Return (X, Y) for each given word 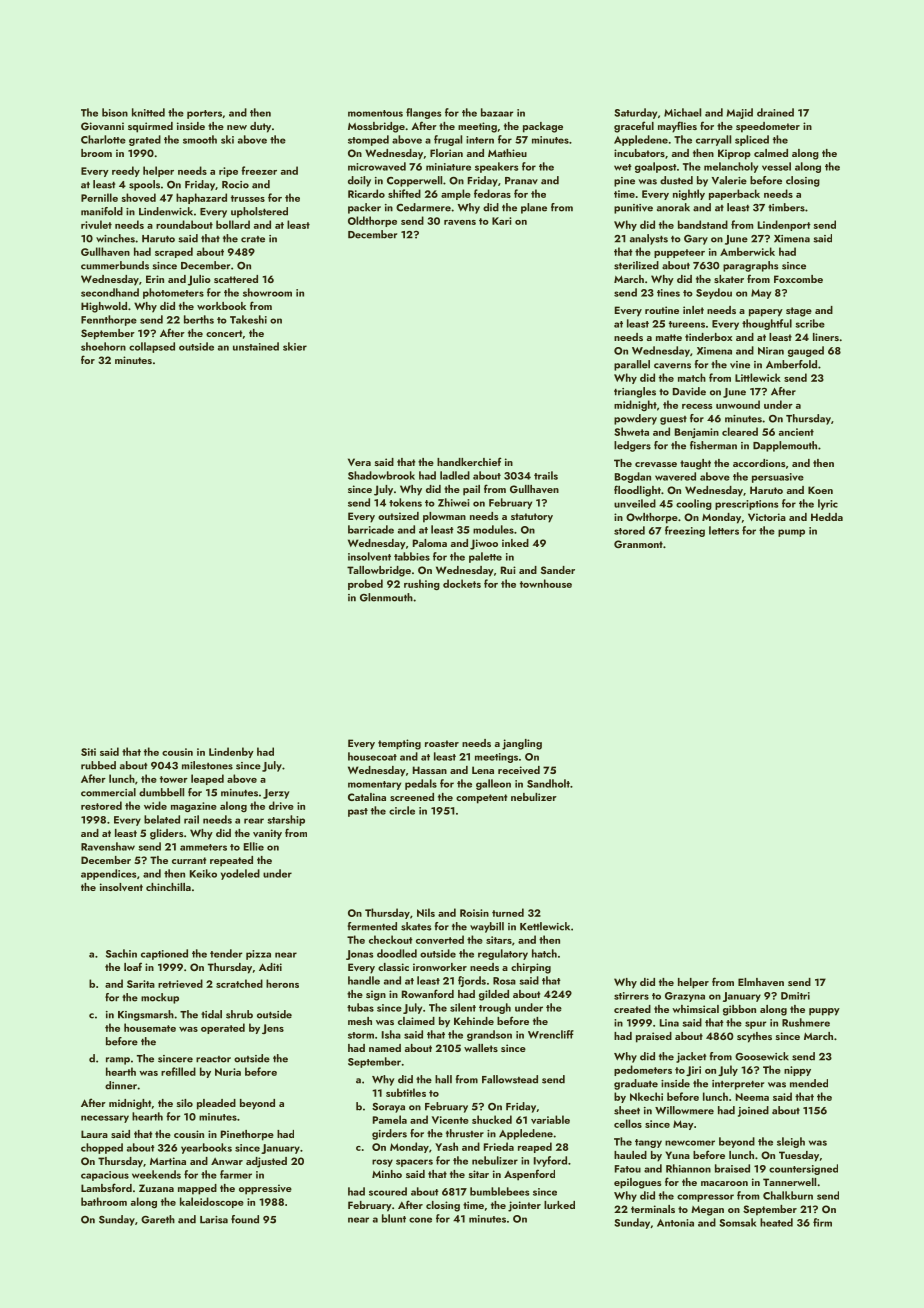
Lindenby (231, 752)
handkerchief (469, 461)
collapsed (152, 347)
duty (260, 127)
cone (420, 1220)
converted (440, 939)
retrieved (180, 983)
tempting (399, 744)
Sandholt (548, 783)
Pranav (521, 181)
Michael (682, 112)
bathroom (104, 1201)
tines (668, 293)
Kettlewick (545, 926)
